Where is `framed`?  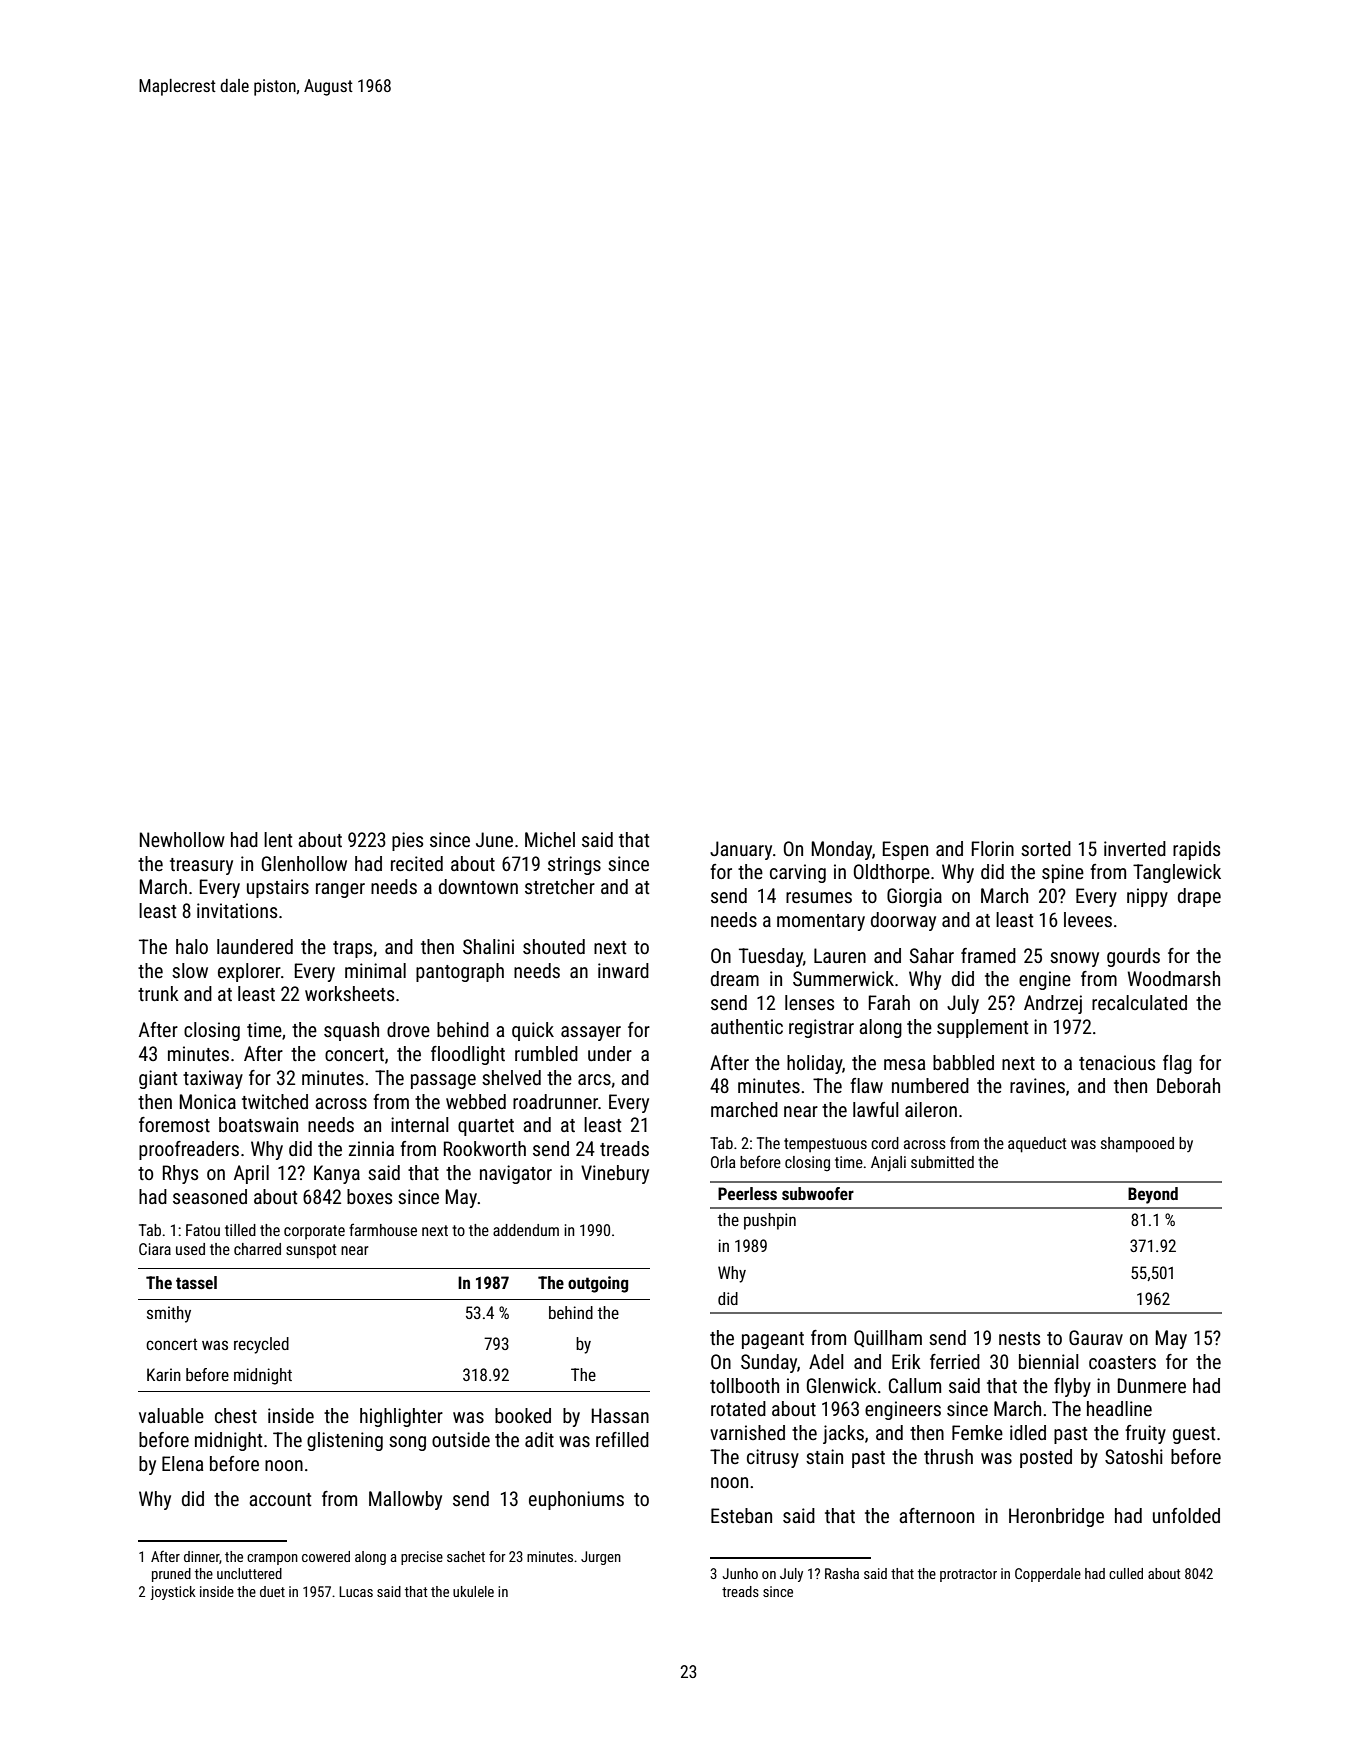 framed is located at coordinates (988, 955).
